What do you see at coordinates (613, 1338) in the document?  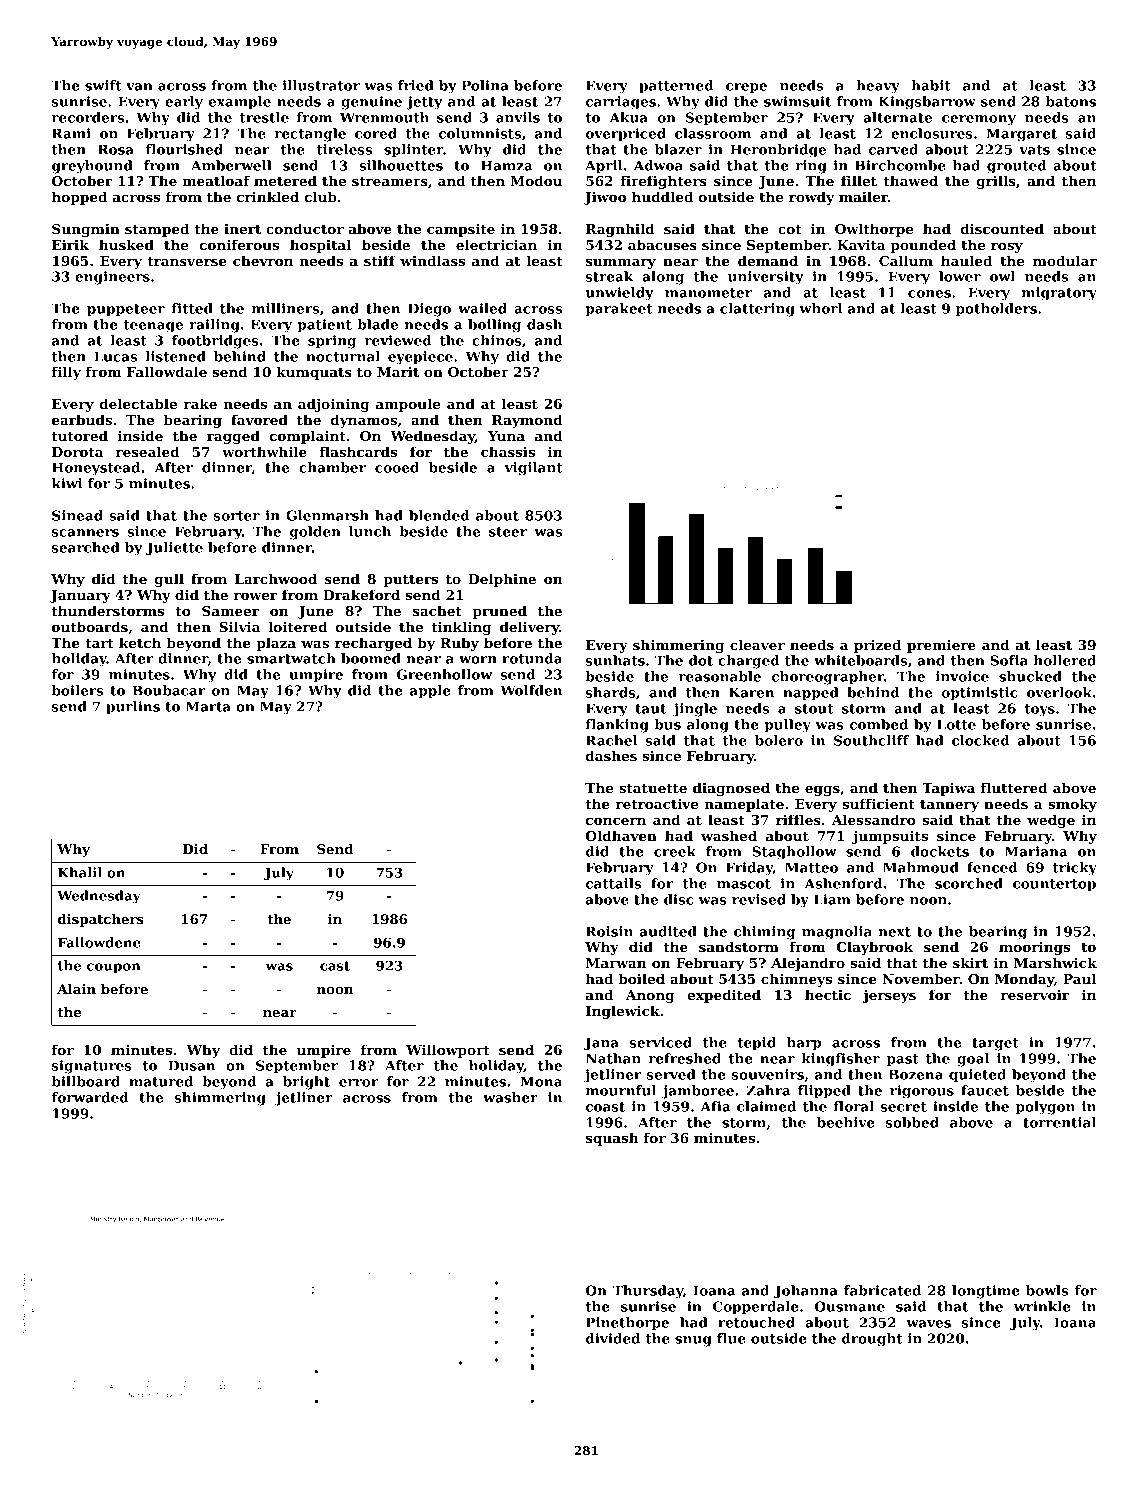 I see `divided` at bounding box center [613, 1338].
